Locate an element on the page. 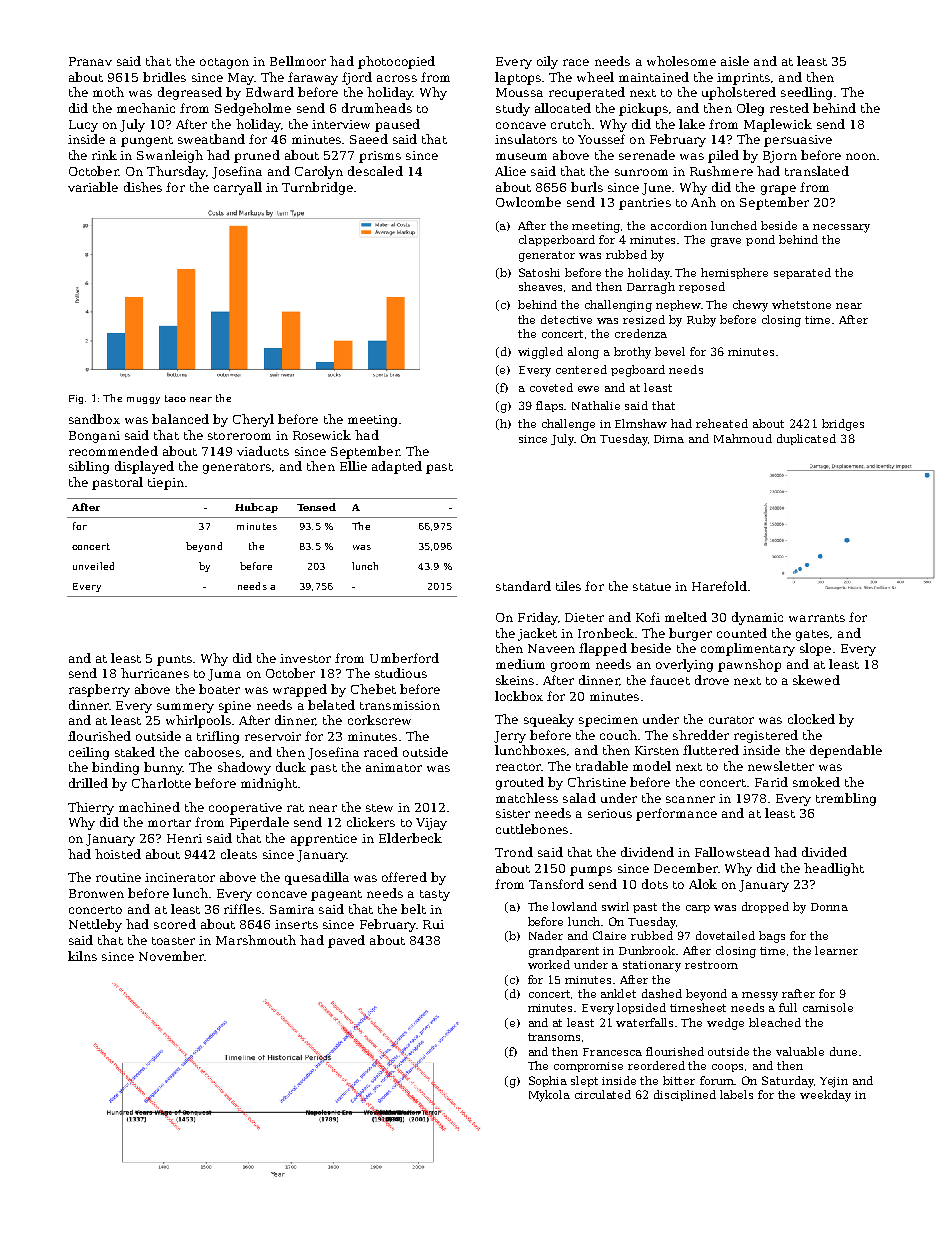 The image size is (952, 1233). gates is located at coordinates (812, 635).
